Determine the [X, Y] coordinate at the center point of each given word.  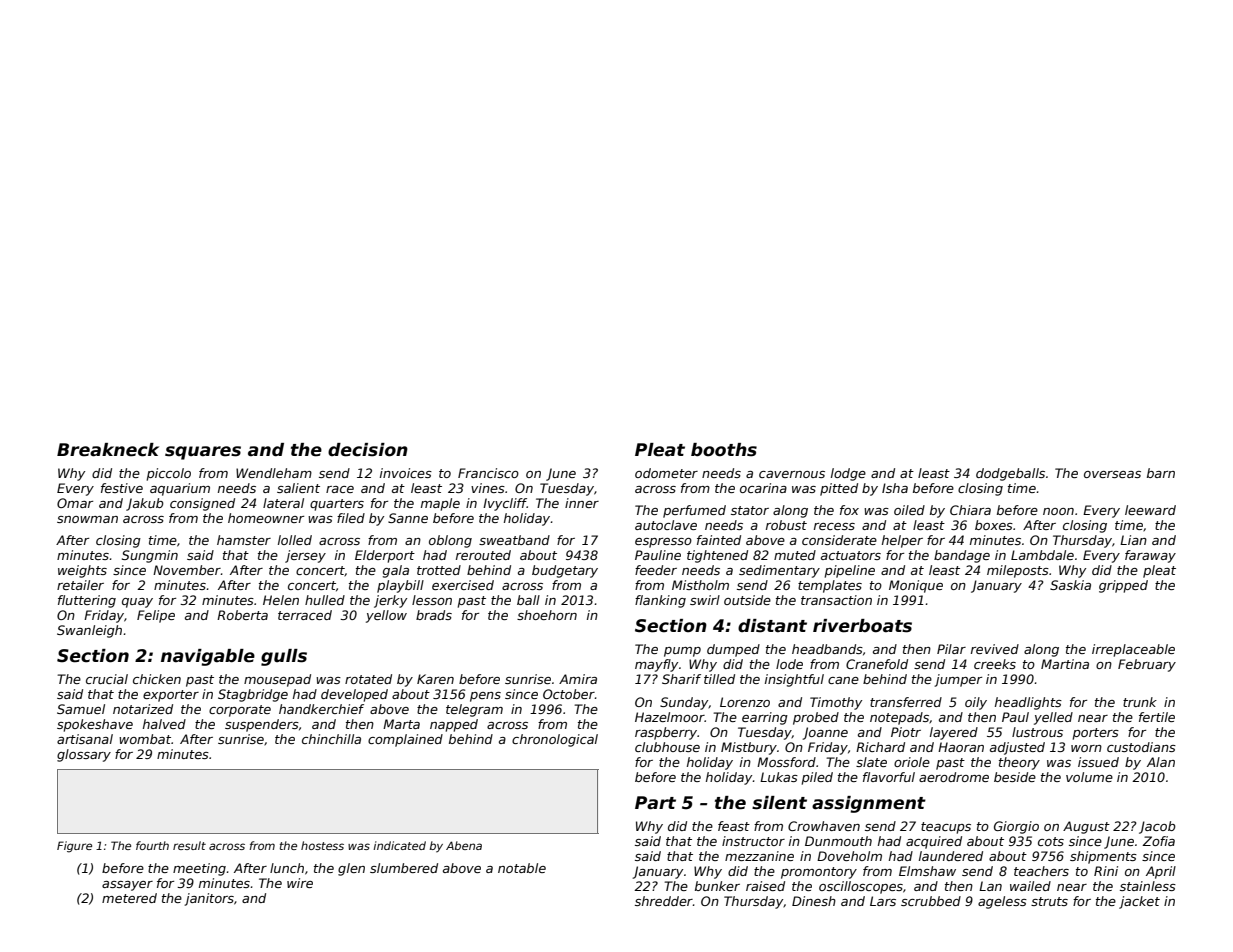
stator [750, 510]
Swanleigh [89, 631]
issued [1098, 762]
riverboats [862, 626]
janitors [209, 899]
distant [772, 626]
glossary [84, 755]
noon [1058, 511]
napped [454, 725]
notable [522, 868]
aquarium [180, 489]
